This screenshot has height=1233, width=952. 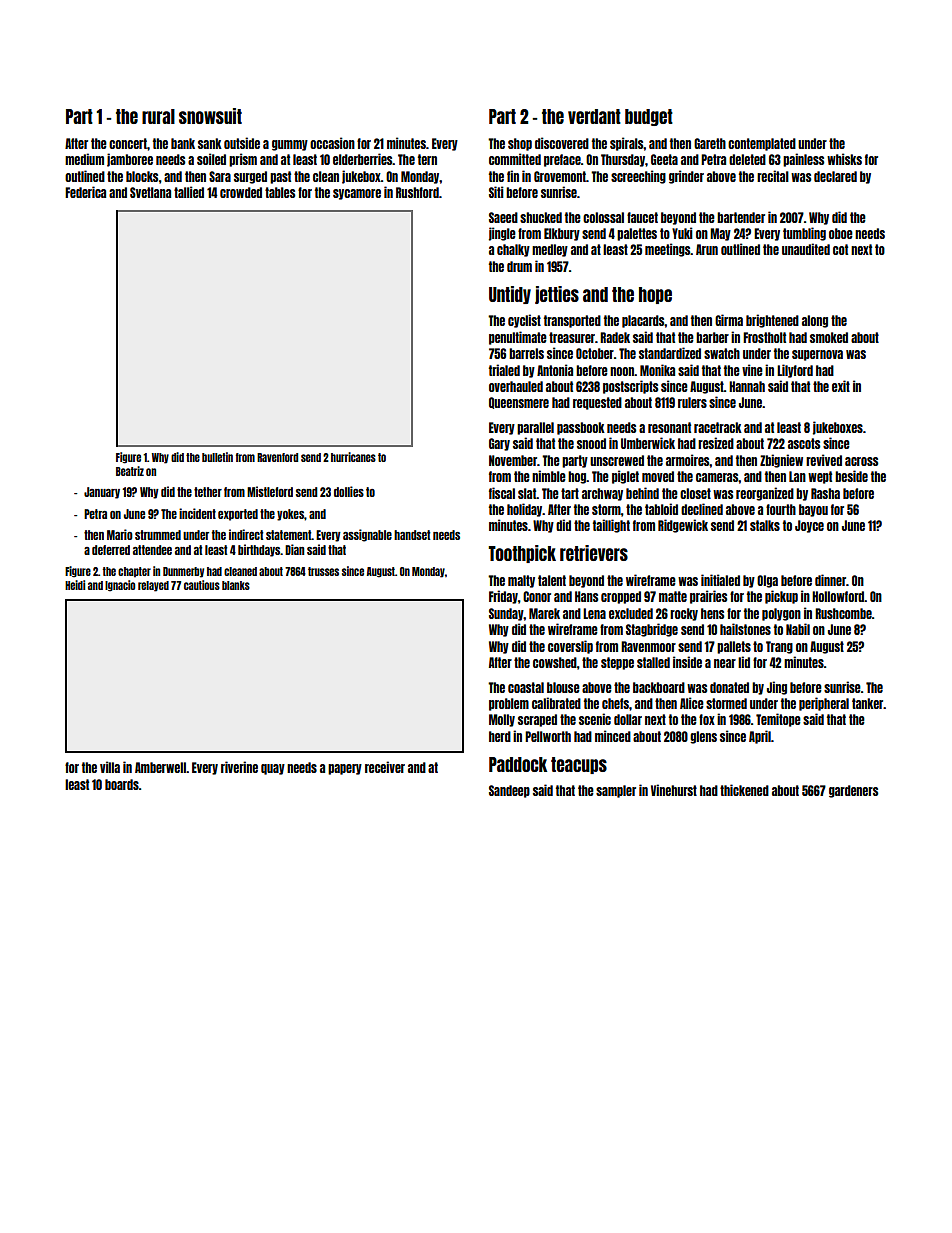 What do you see at coordinates (197, 513) in the screenshot?
I see `incident` at bounding box center [197, 513].
